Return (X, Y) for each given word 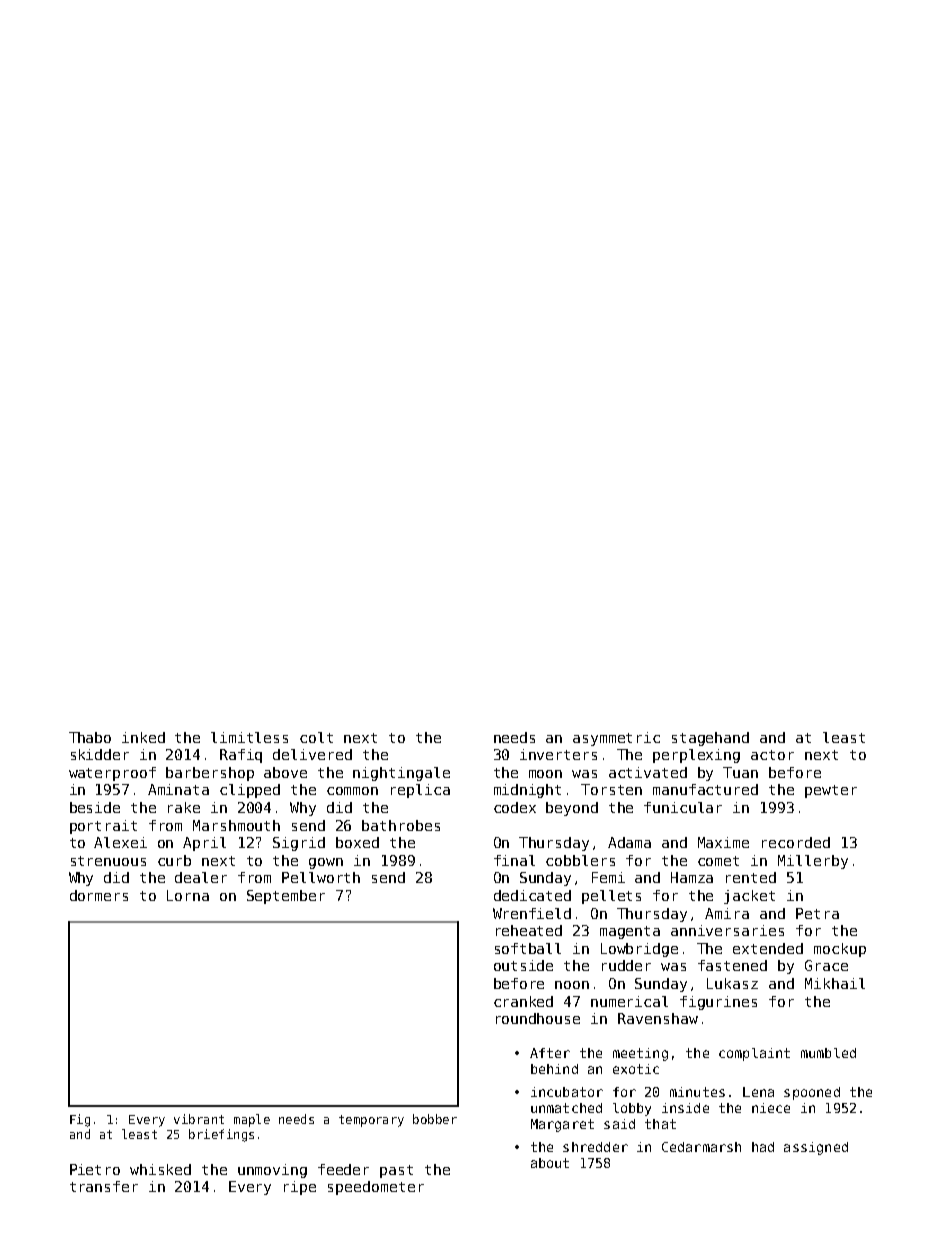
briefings (221, 1135)
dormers (99, 895)
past (396, 1171)
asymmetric (616, 739)
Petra (817, 913)
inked (143, 737)
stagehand (710, 739)
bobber (435, 1119)
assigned (816, 1148)
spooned (812, 1093)
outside (523, 965)
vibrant (199, 1119)
